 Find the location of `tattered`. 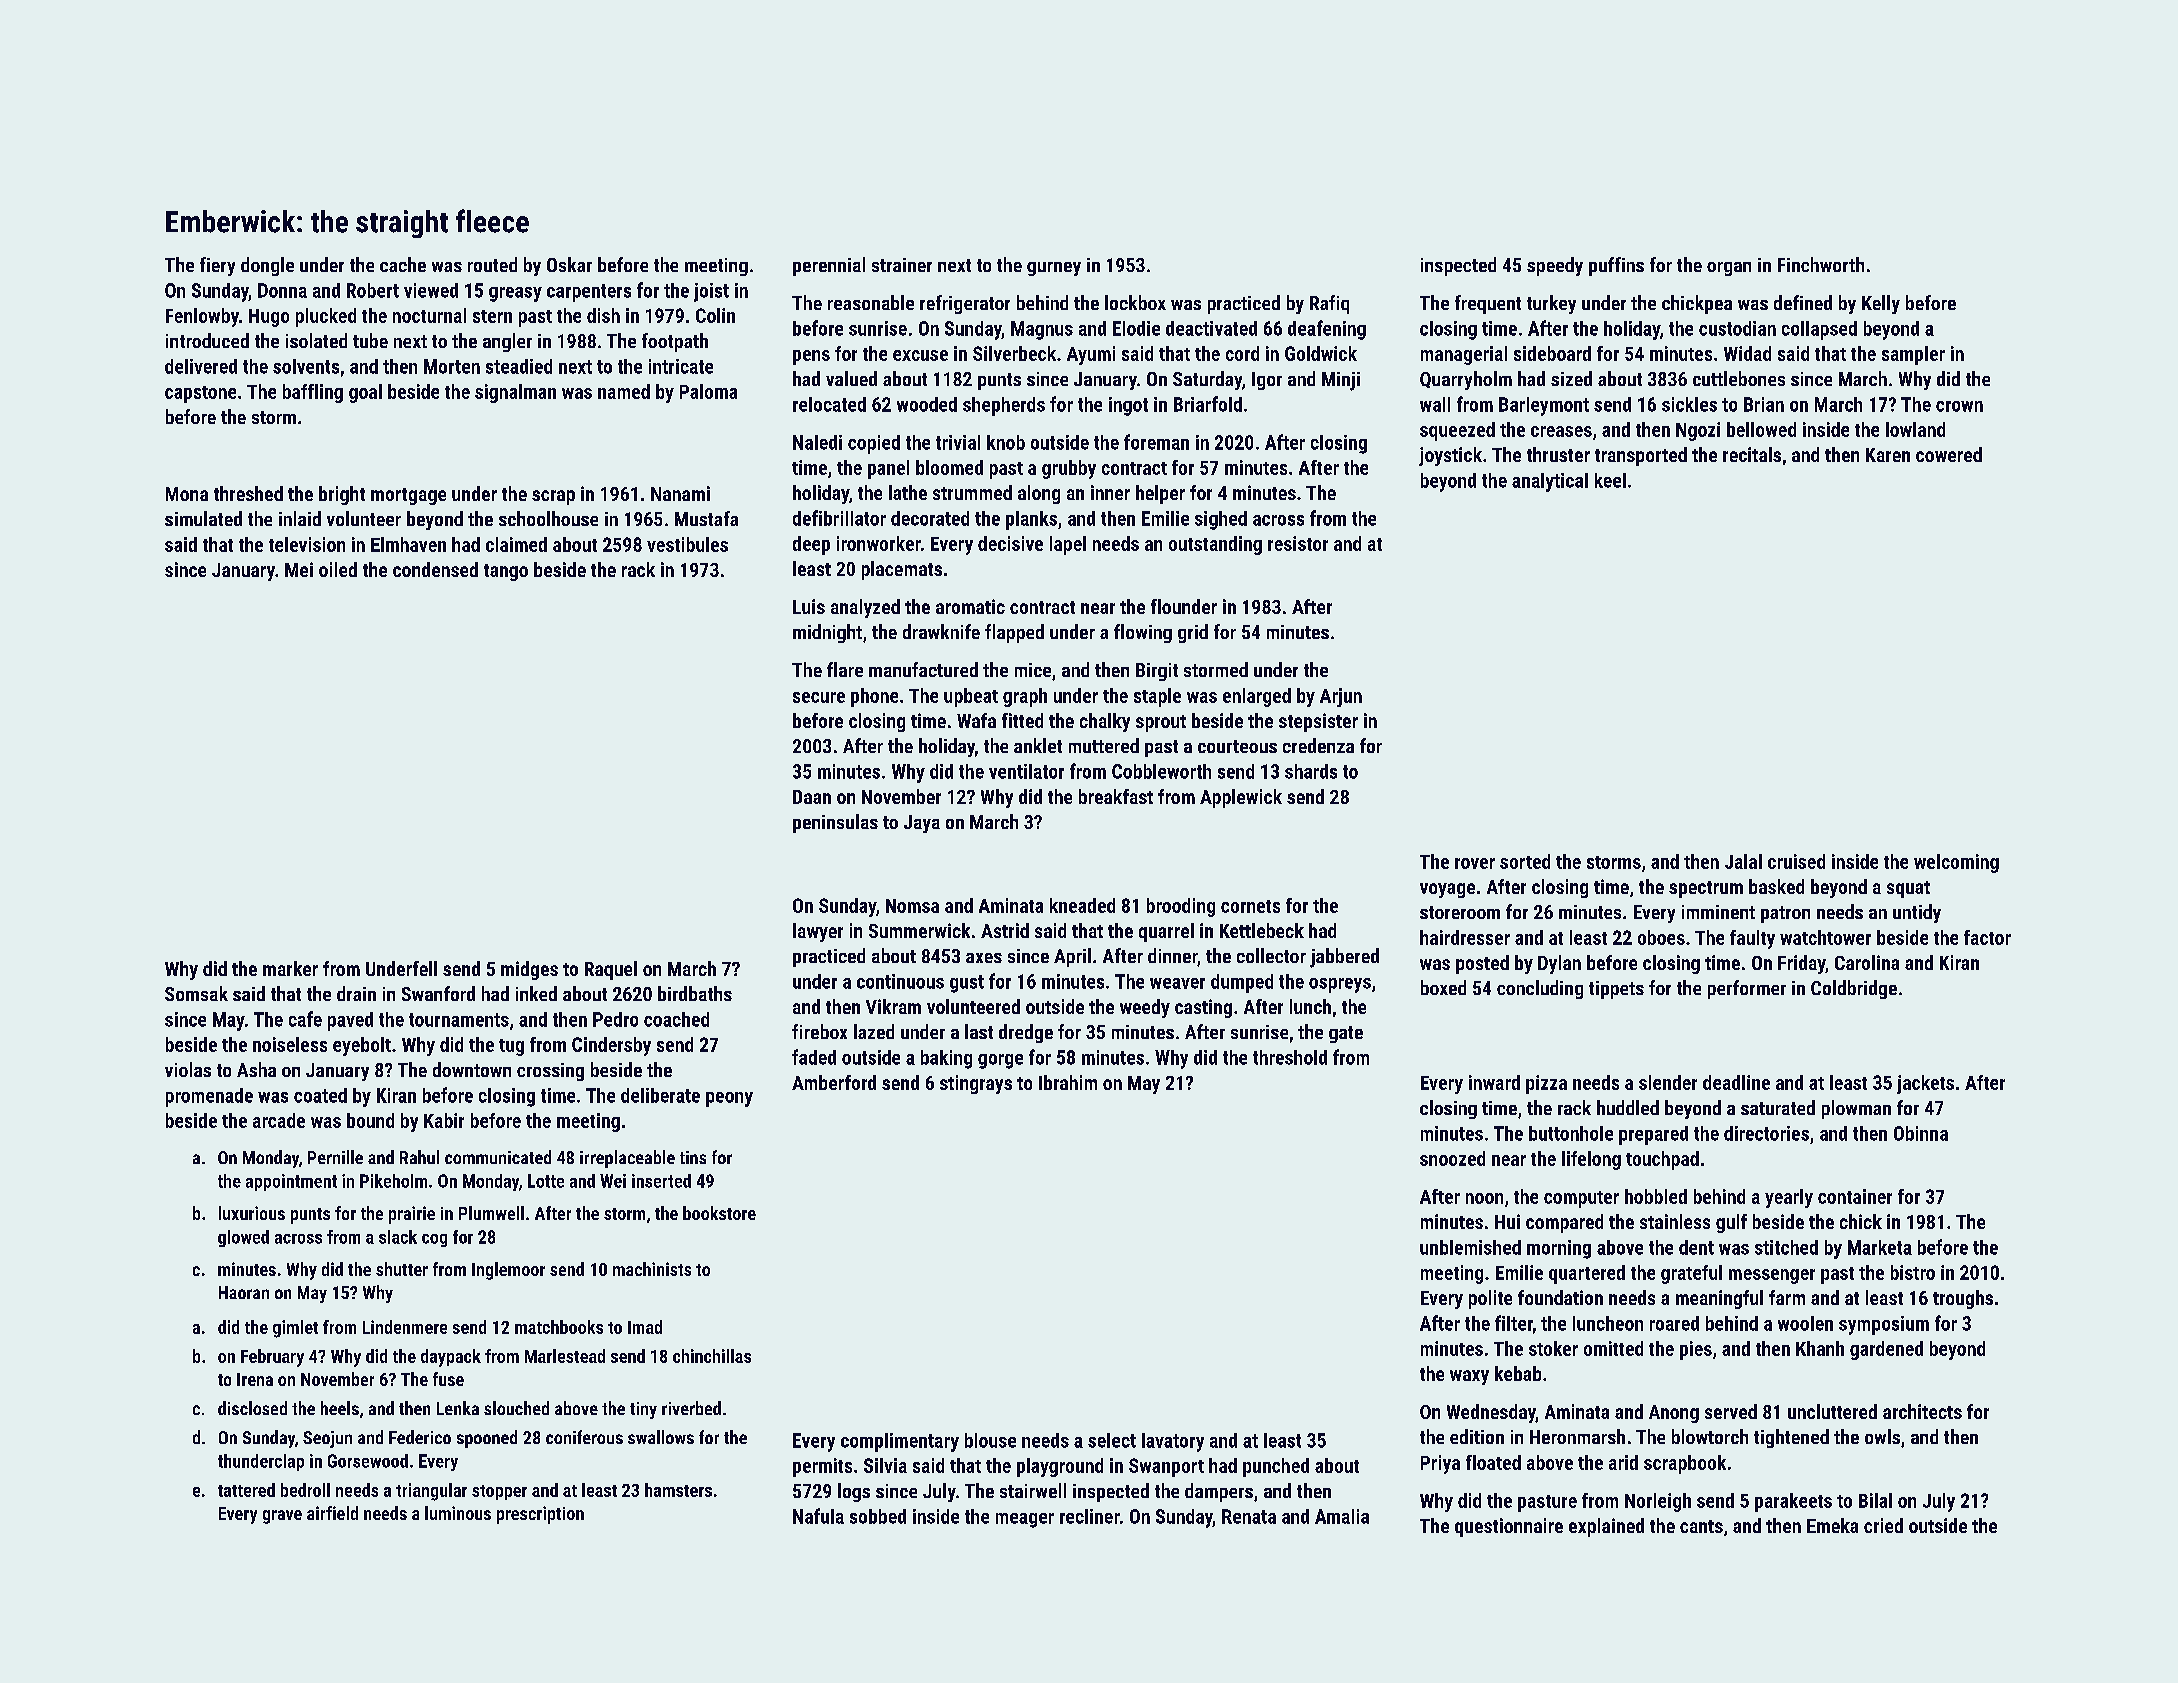

tattered is located at coordinates (246, 1490).
